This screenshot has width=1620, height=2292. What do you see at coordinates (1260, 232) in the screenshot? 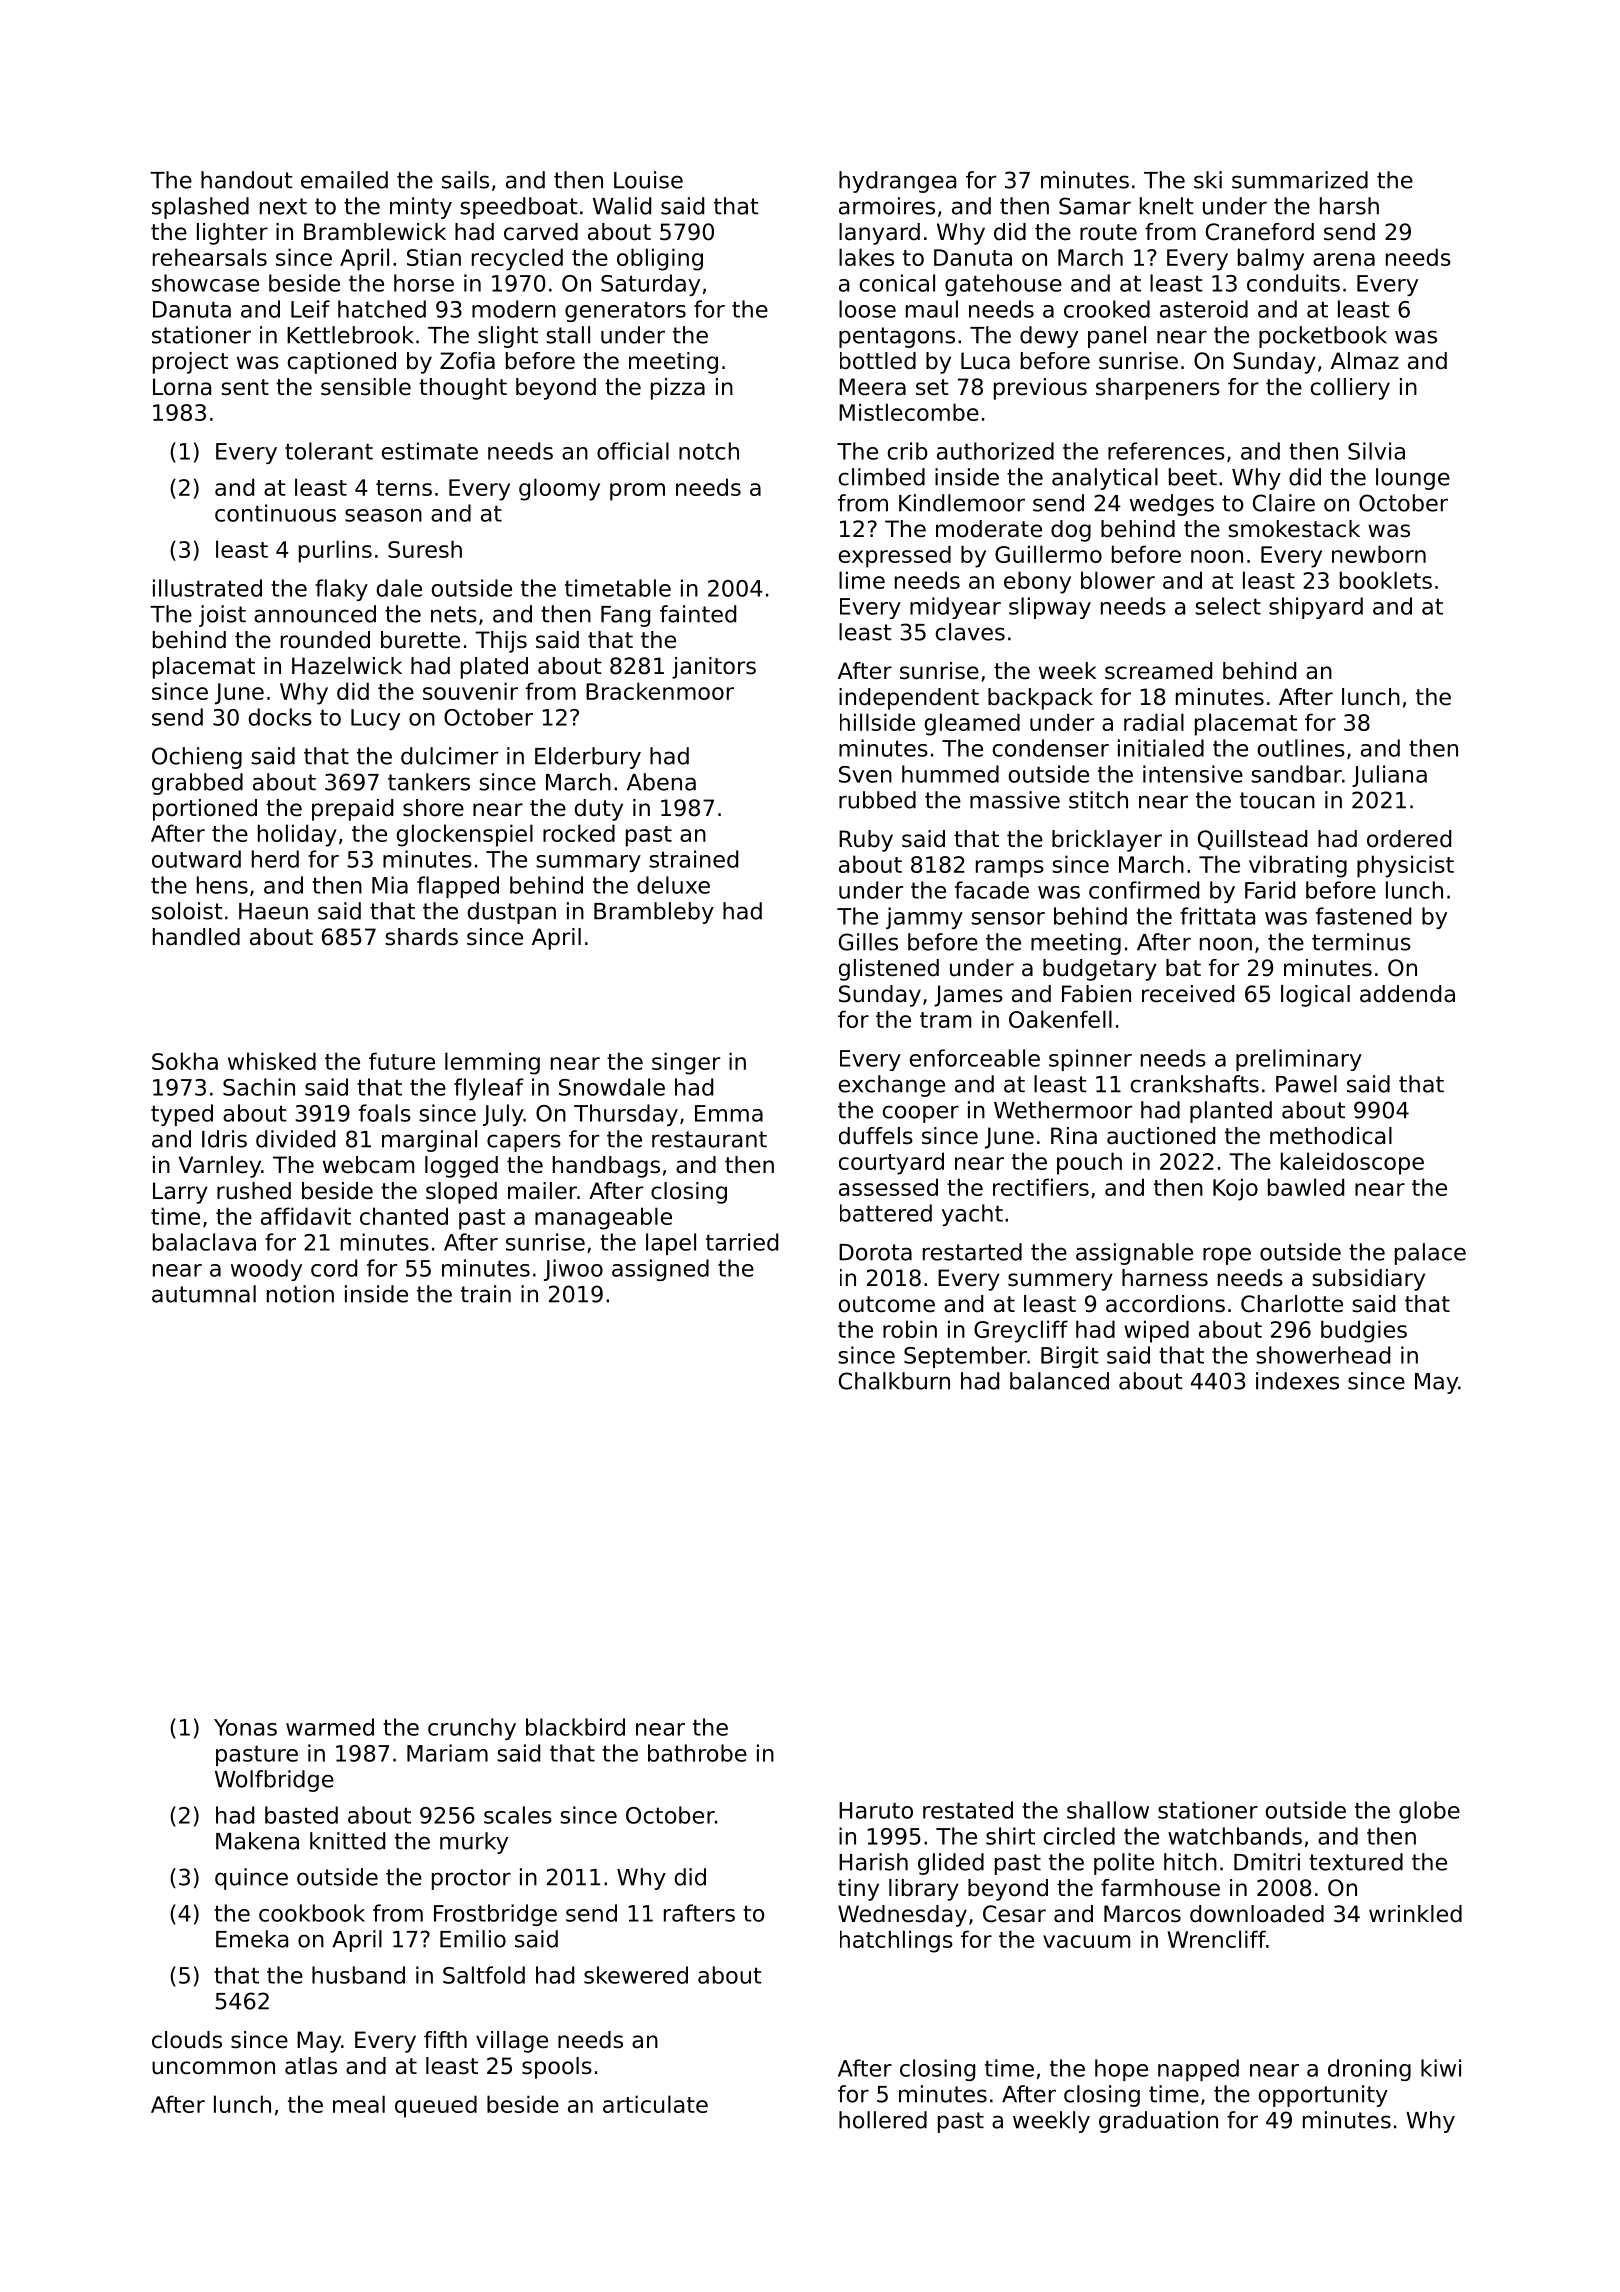
I see `Craneford` at bounding box center [1260, 232].
